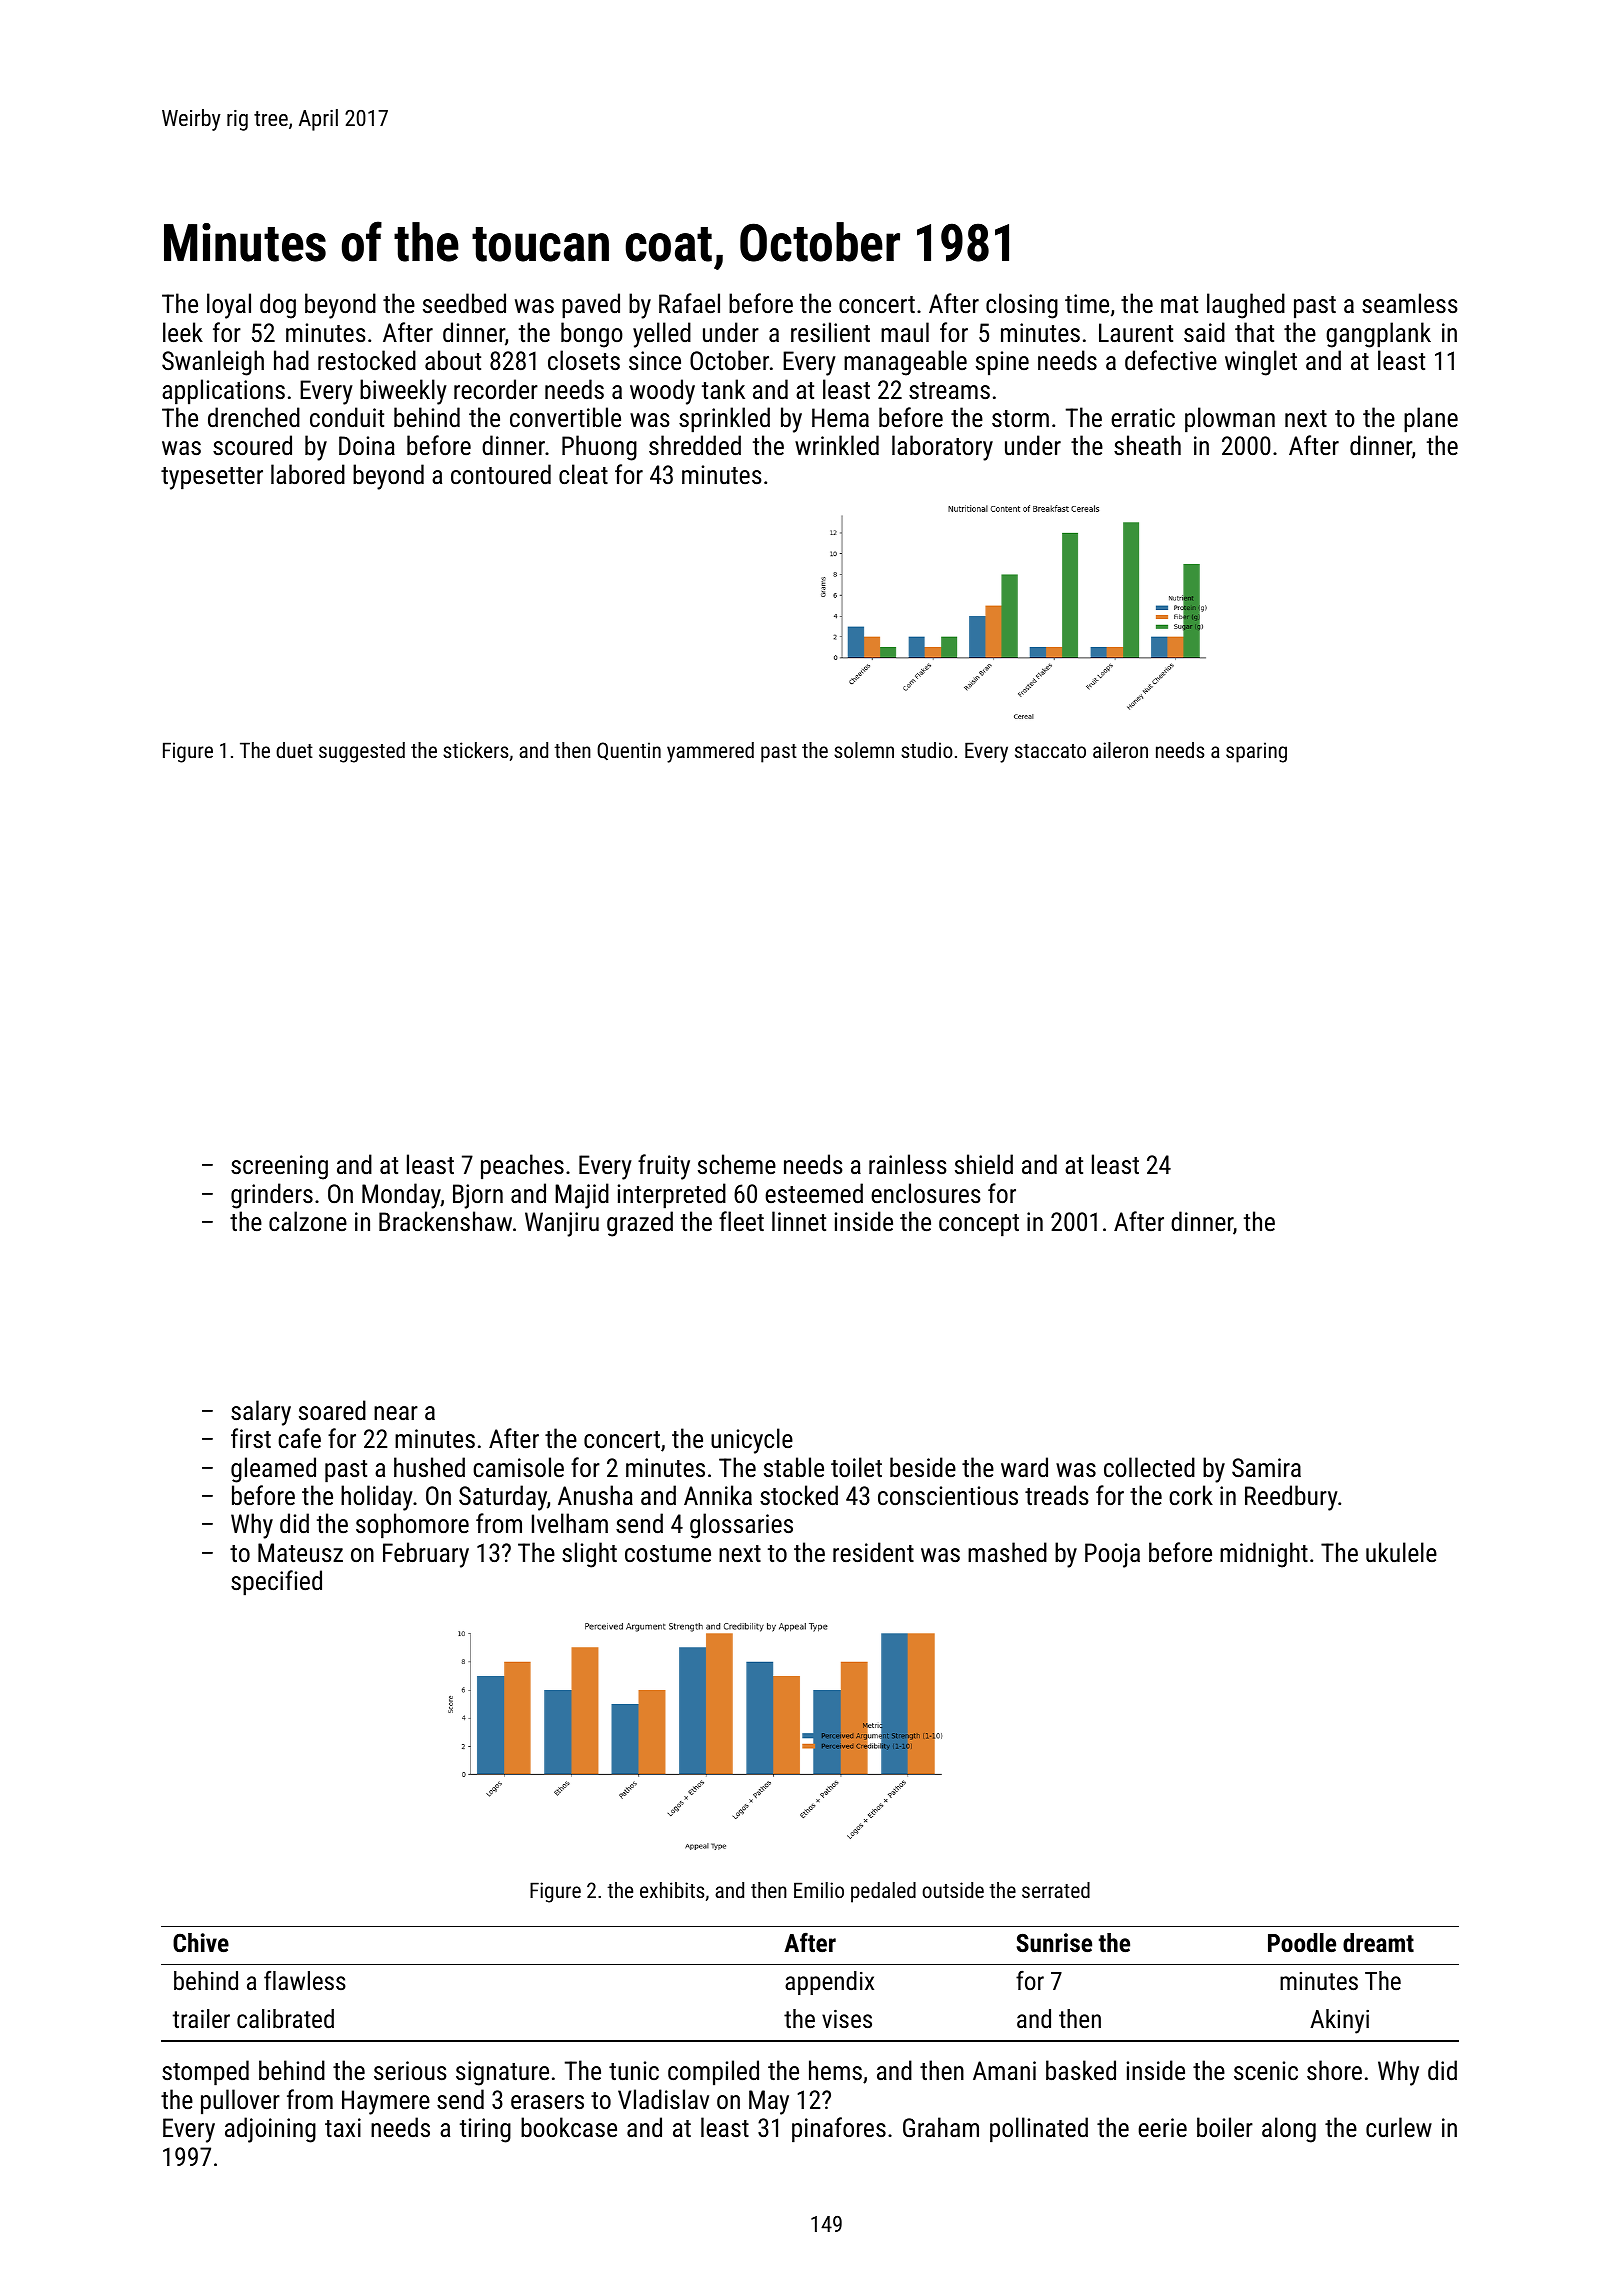  What do you see at coordinates (377, 1498) in the screenshot?
I see `holiday` at bounding box center [377, 1498].
